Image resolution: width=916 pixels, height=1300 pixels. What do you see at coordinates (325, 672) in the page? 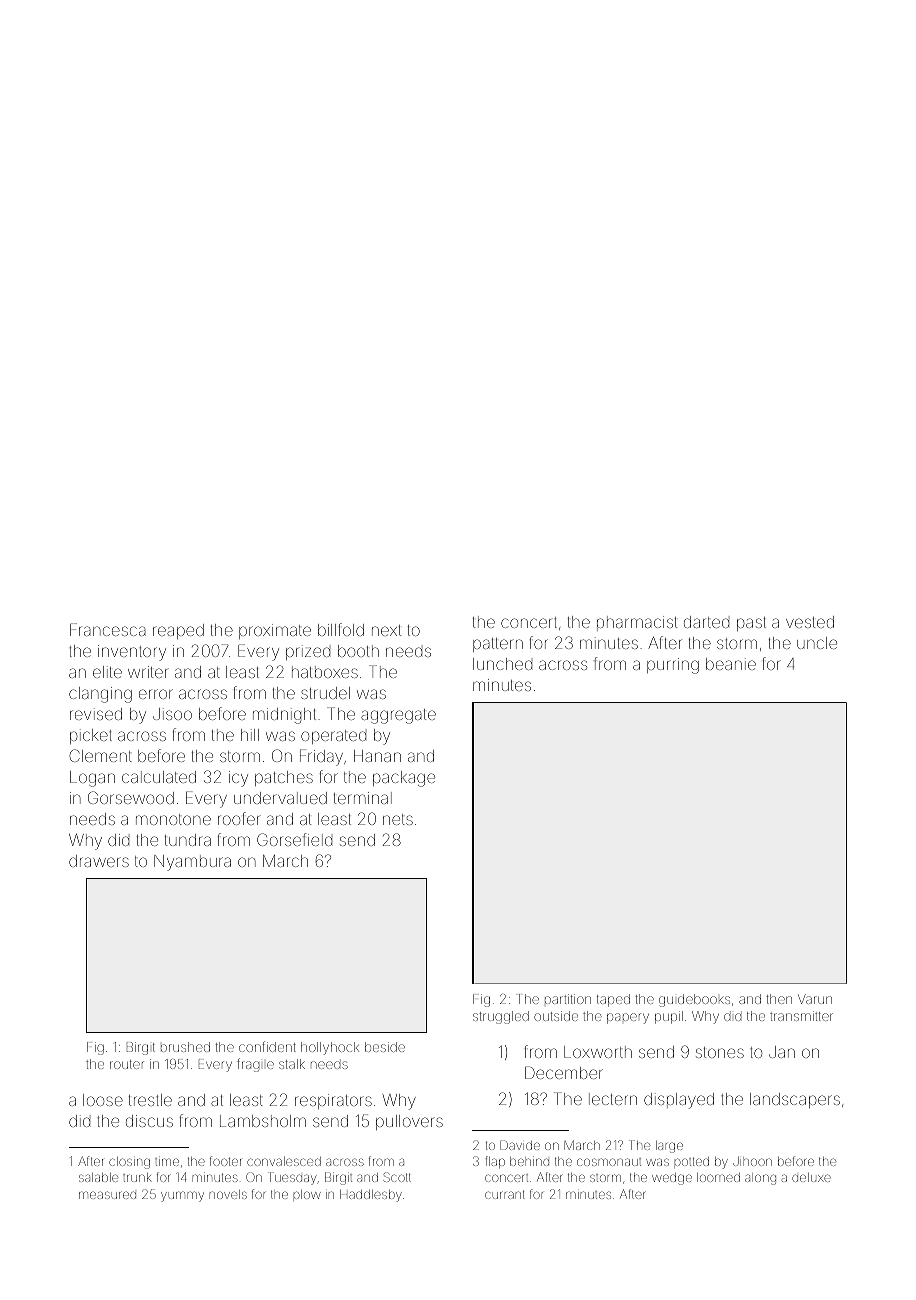
I see `hatboxes` at bounding box center [325, 672].
